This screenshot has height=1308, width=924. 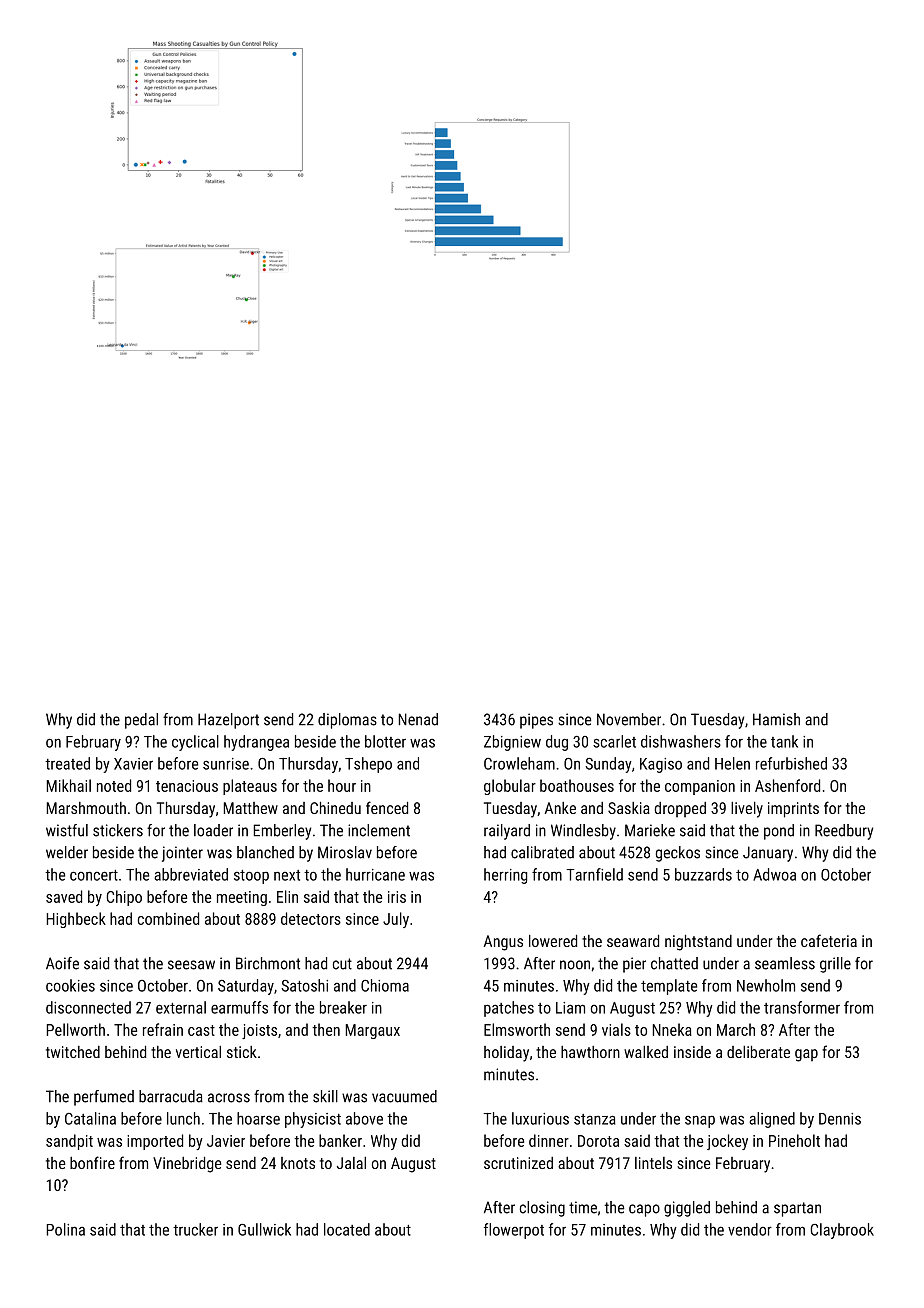 What do you see at coordinates (776, 719) in the screenshot?
I see `Hamish` at bounding box center [776, 719].
